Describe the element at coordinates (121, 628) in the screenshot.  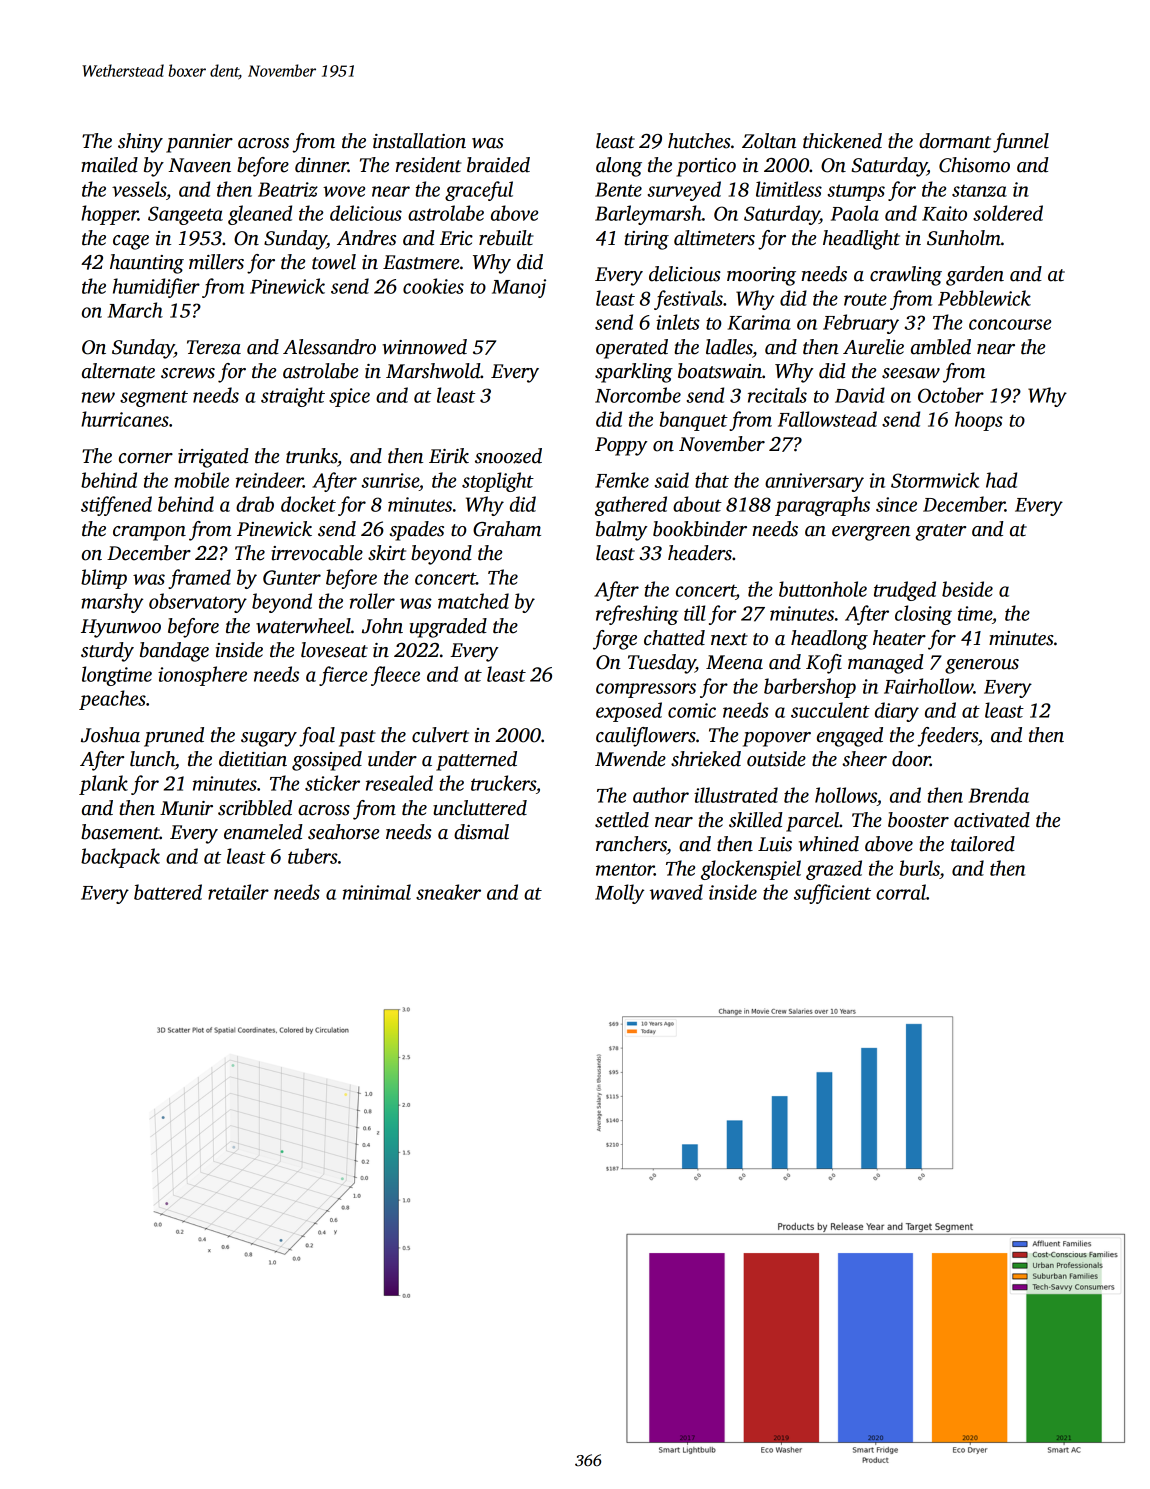
I see `Hyunwoo` at that location.
